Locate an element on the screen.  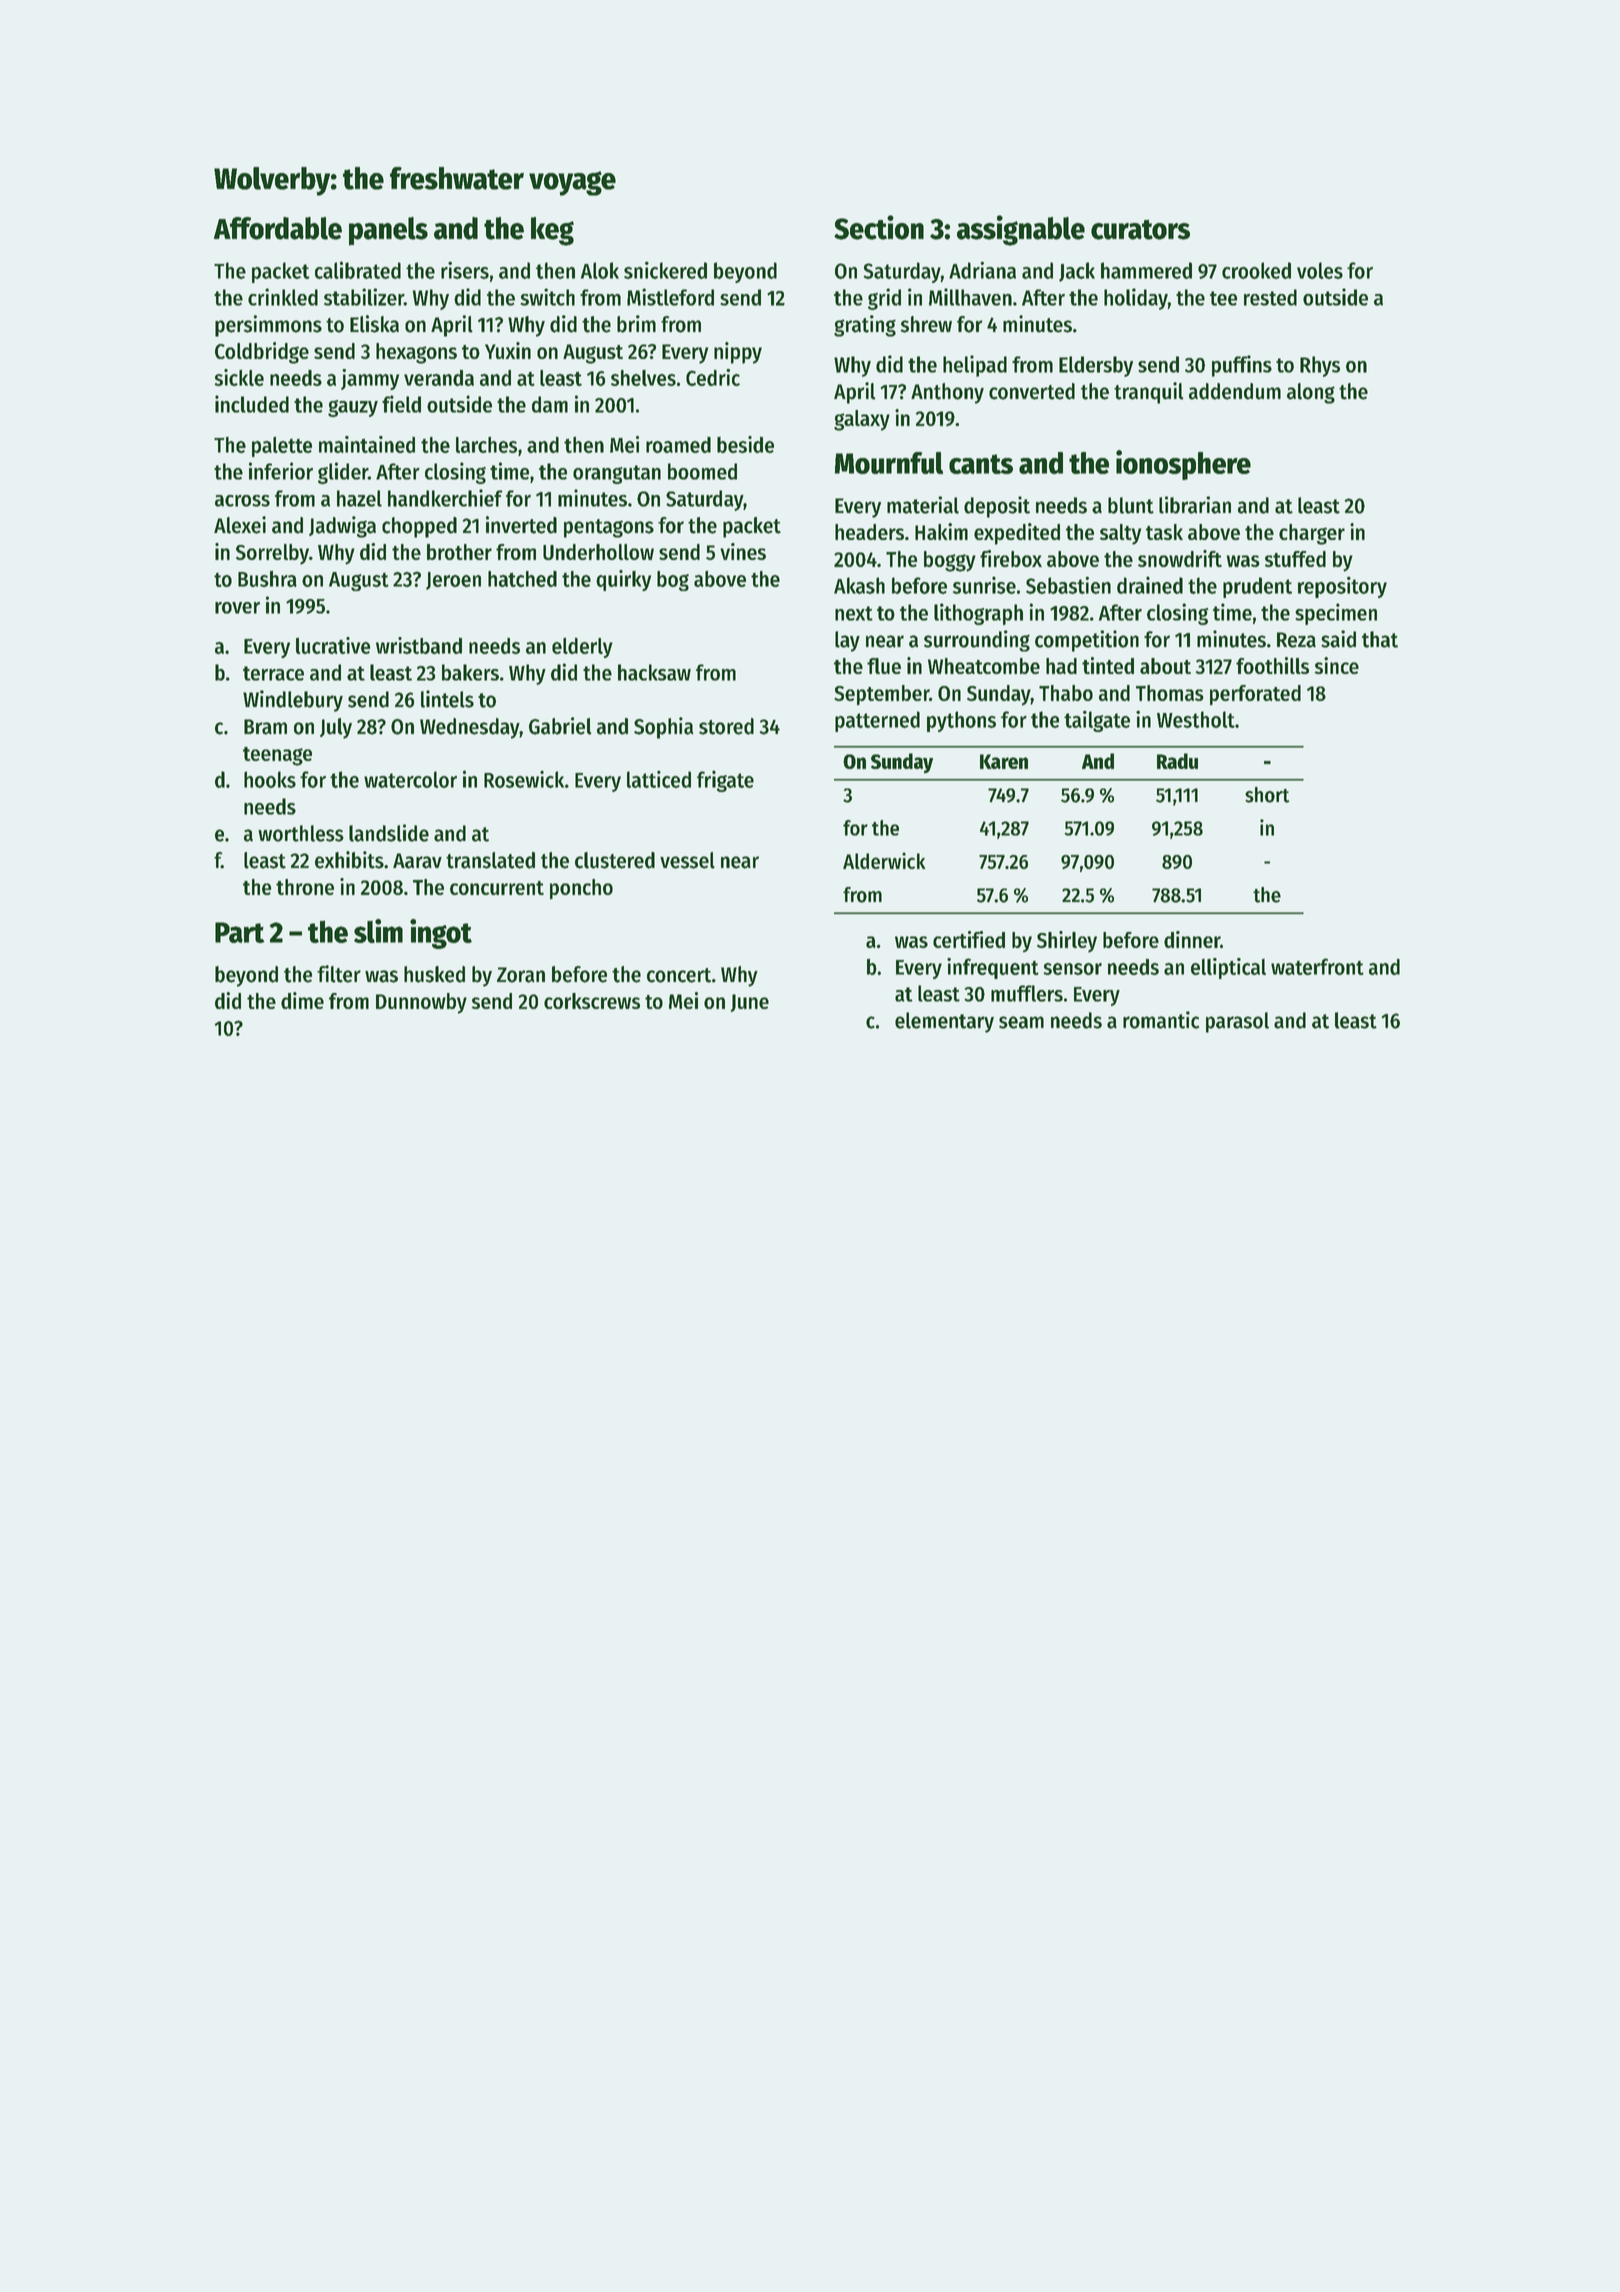
converted is located at coordinates (1032, 391).
